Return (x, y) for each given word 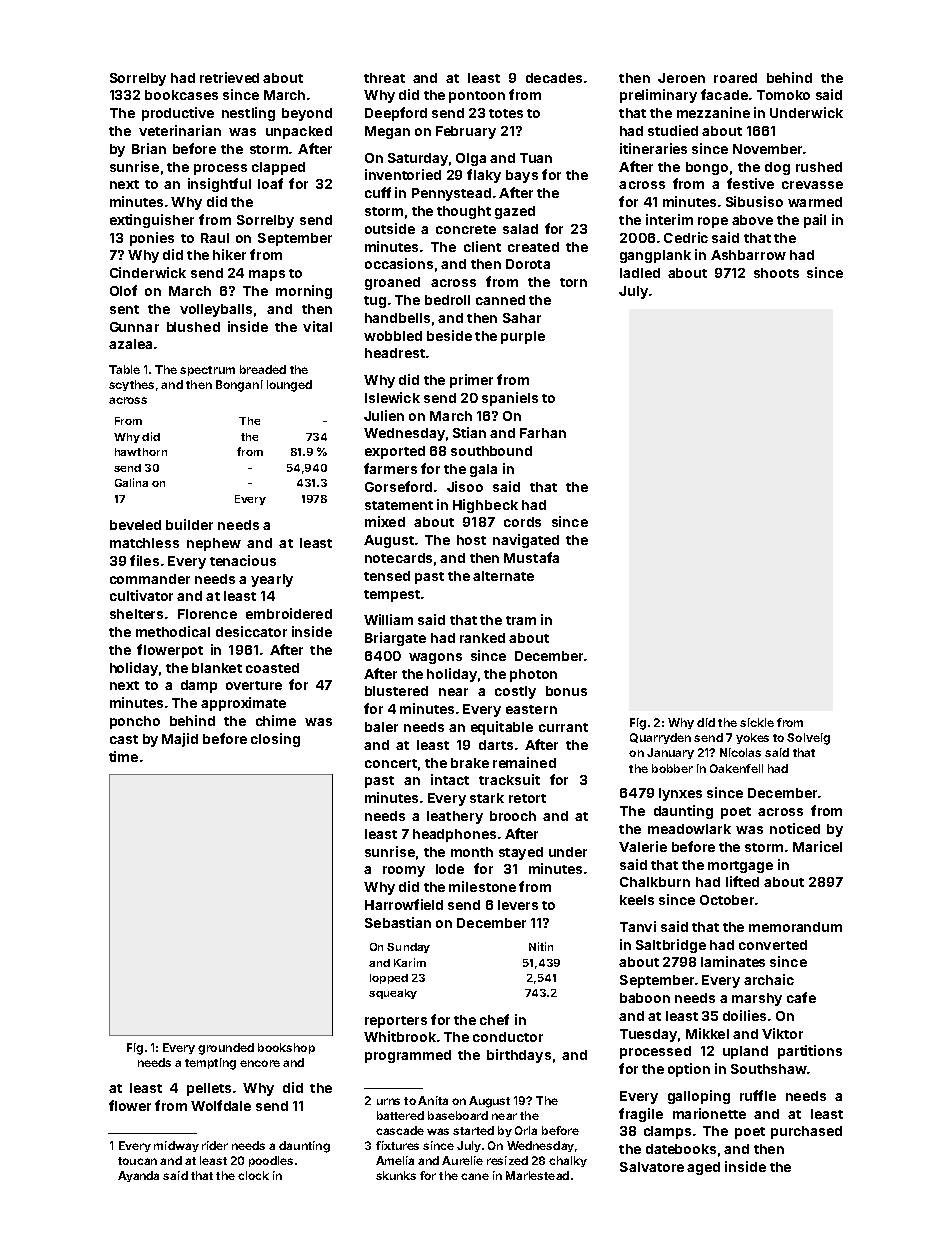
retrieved (229, 77)
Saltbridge (671, 946)
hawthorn (141, 452)
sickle (757, 722)
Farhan (543, 433)
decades (554, 78)
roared (735, 78)
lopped (389, 979)
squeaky (393, 994)
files (144, 560)
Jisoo (465, 486)
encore (260, 1063)
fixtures (397, 1145)
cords (522, 522)
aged (703, 1168)
